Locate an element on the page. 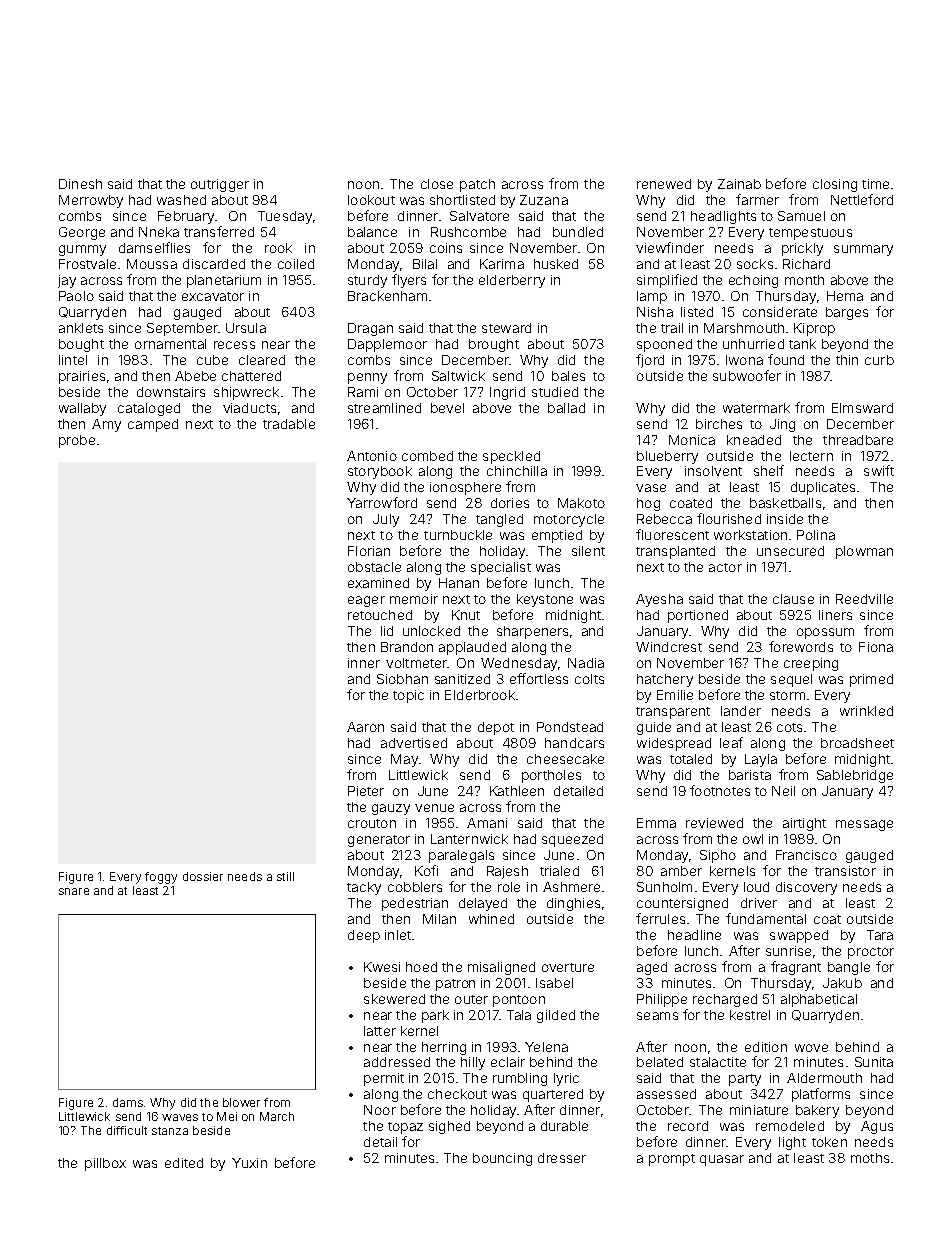 The image size is (952, 1233). voltmeter is located at coordinates (416, 663).
